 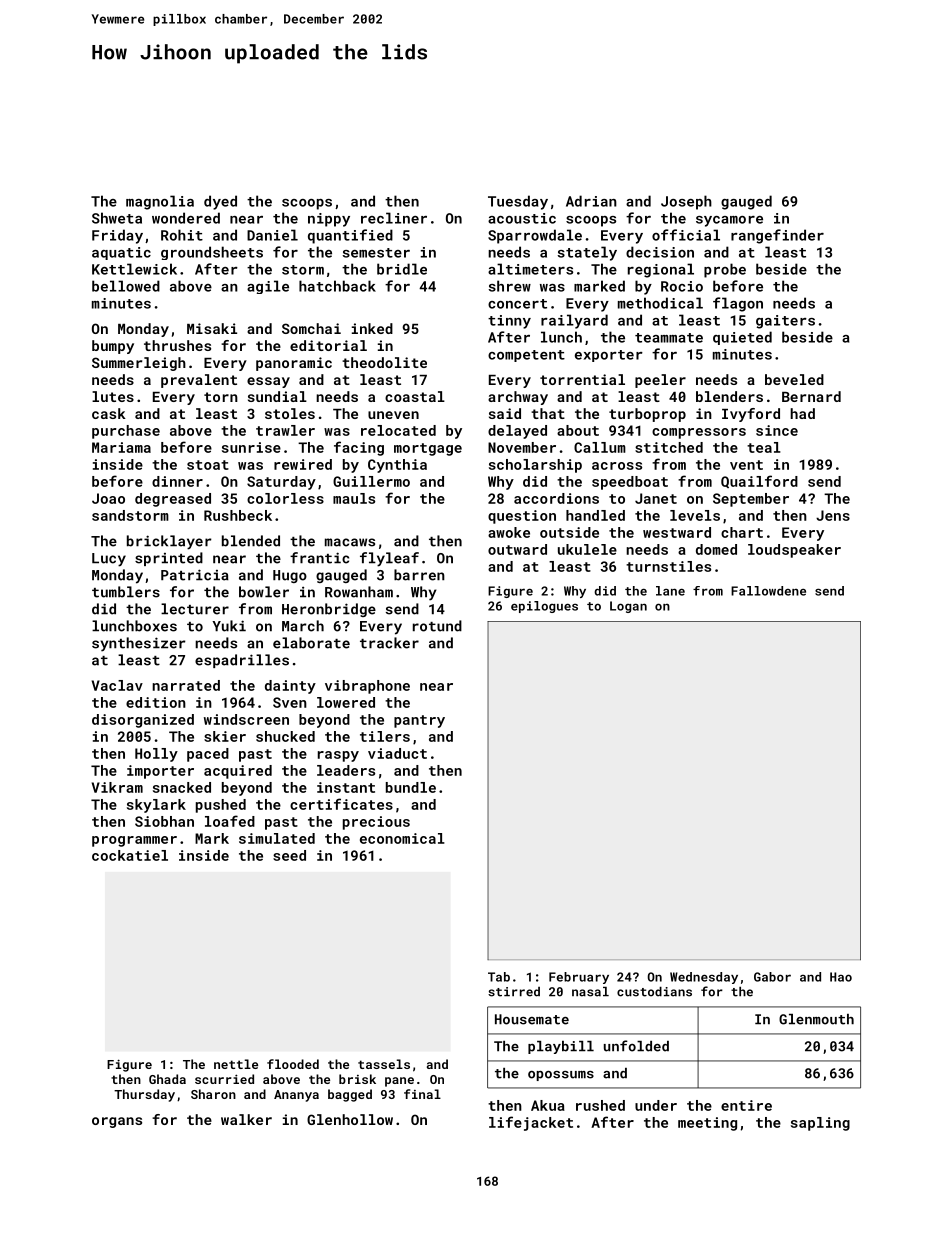 I want to click on Glenhollow, so click(x=350, y=1119).
